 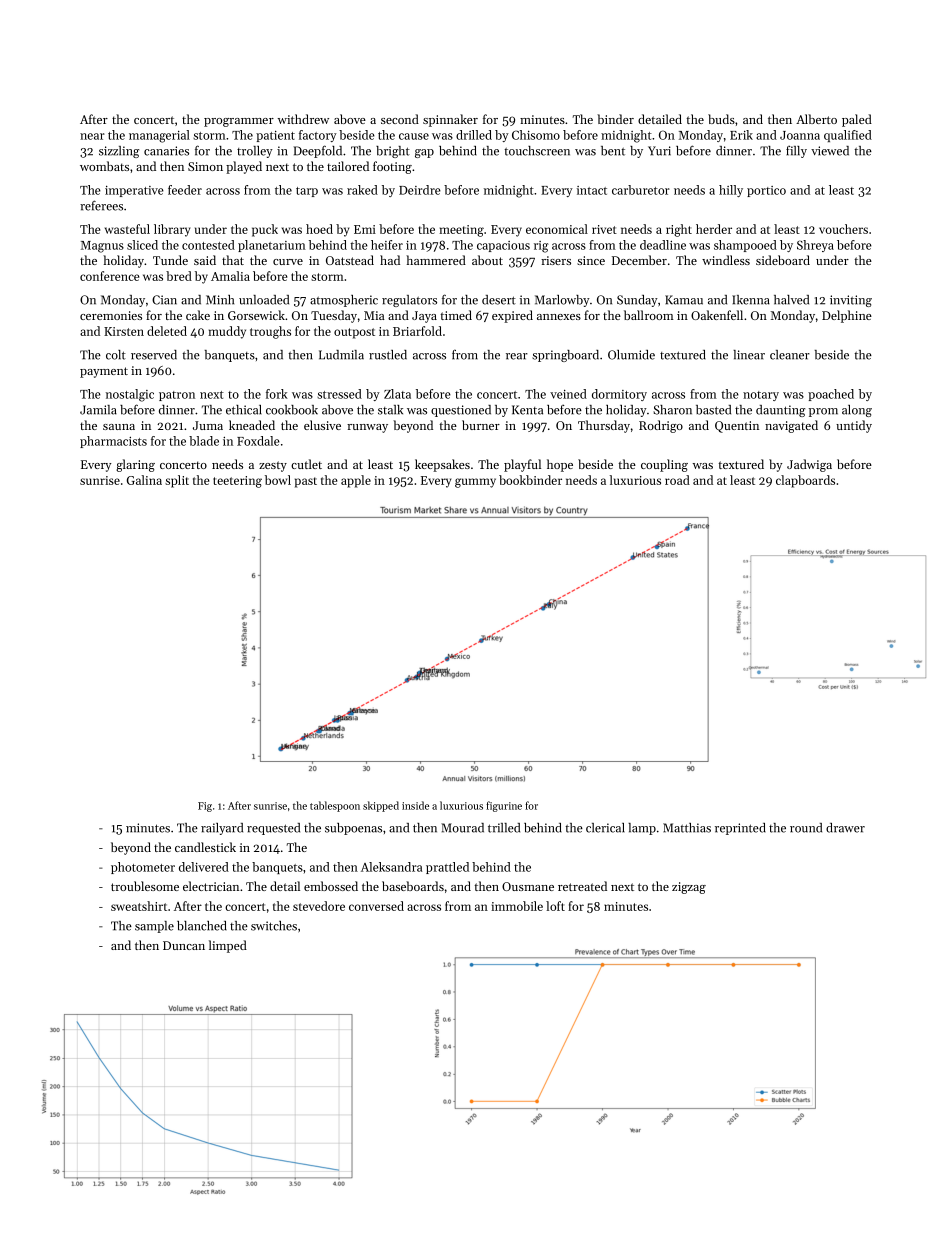 I want to click on referees, so click(x=101, y=205).
